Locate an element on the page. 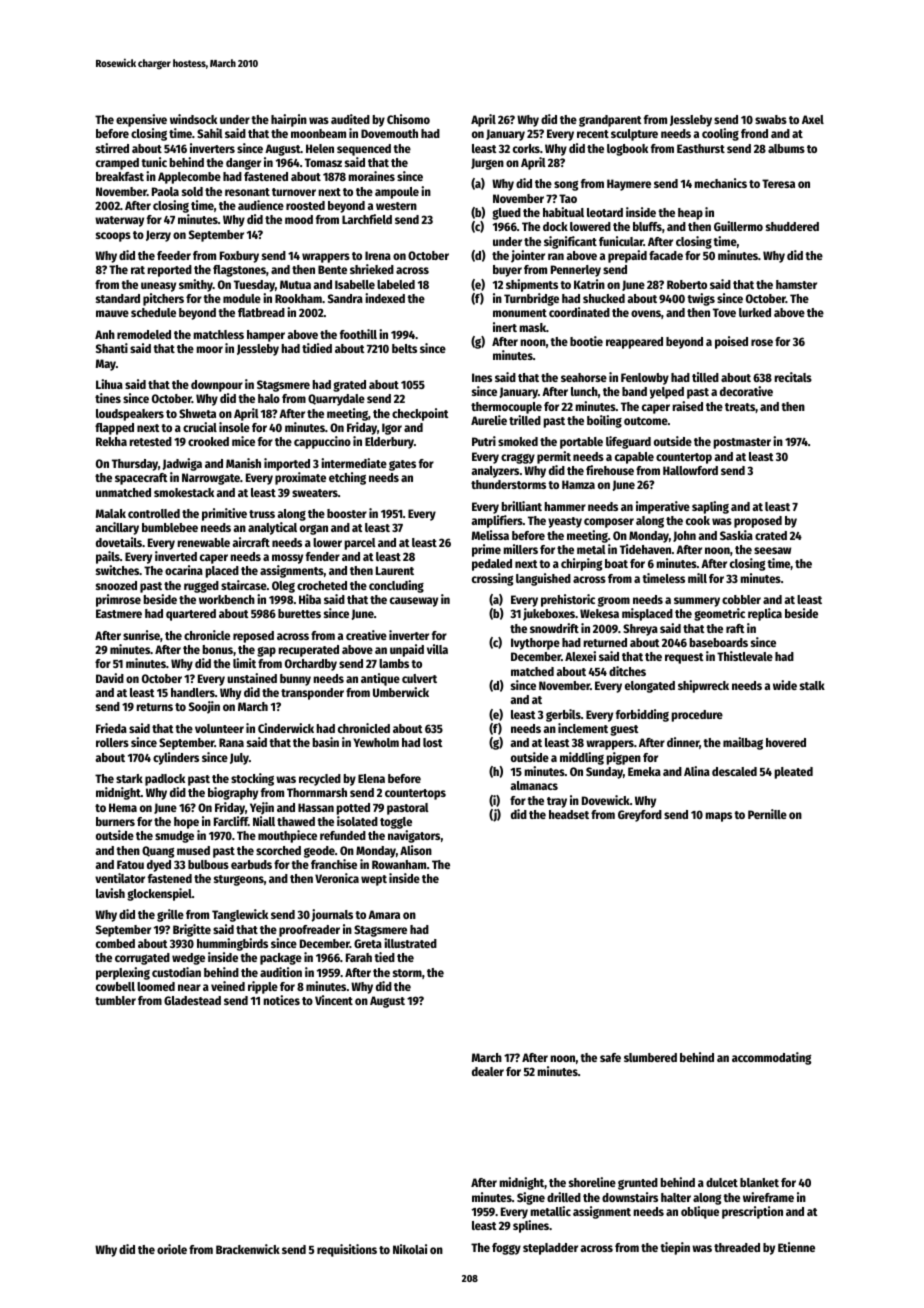 Image resolution: width=924 pixels, height=1308 pixels. Brackenwick is located at coordinates (248, 1249).
